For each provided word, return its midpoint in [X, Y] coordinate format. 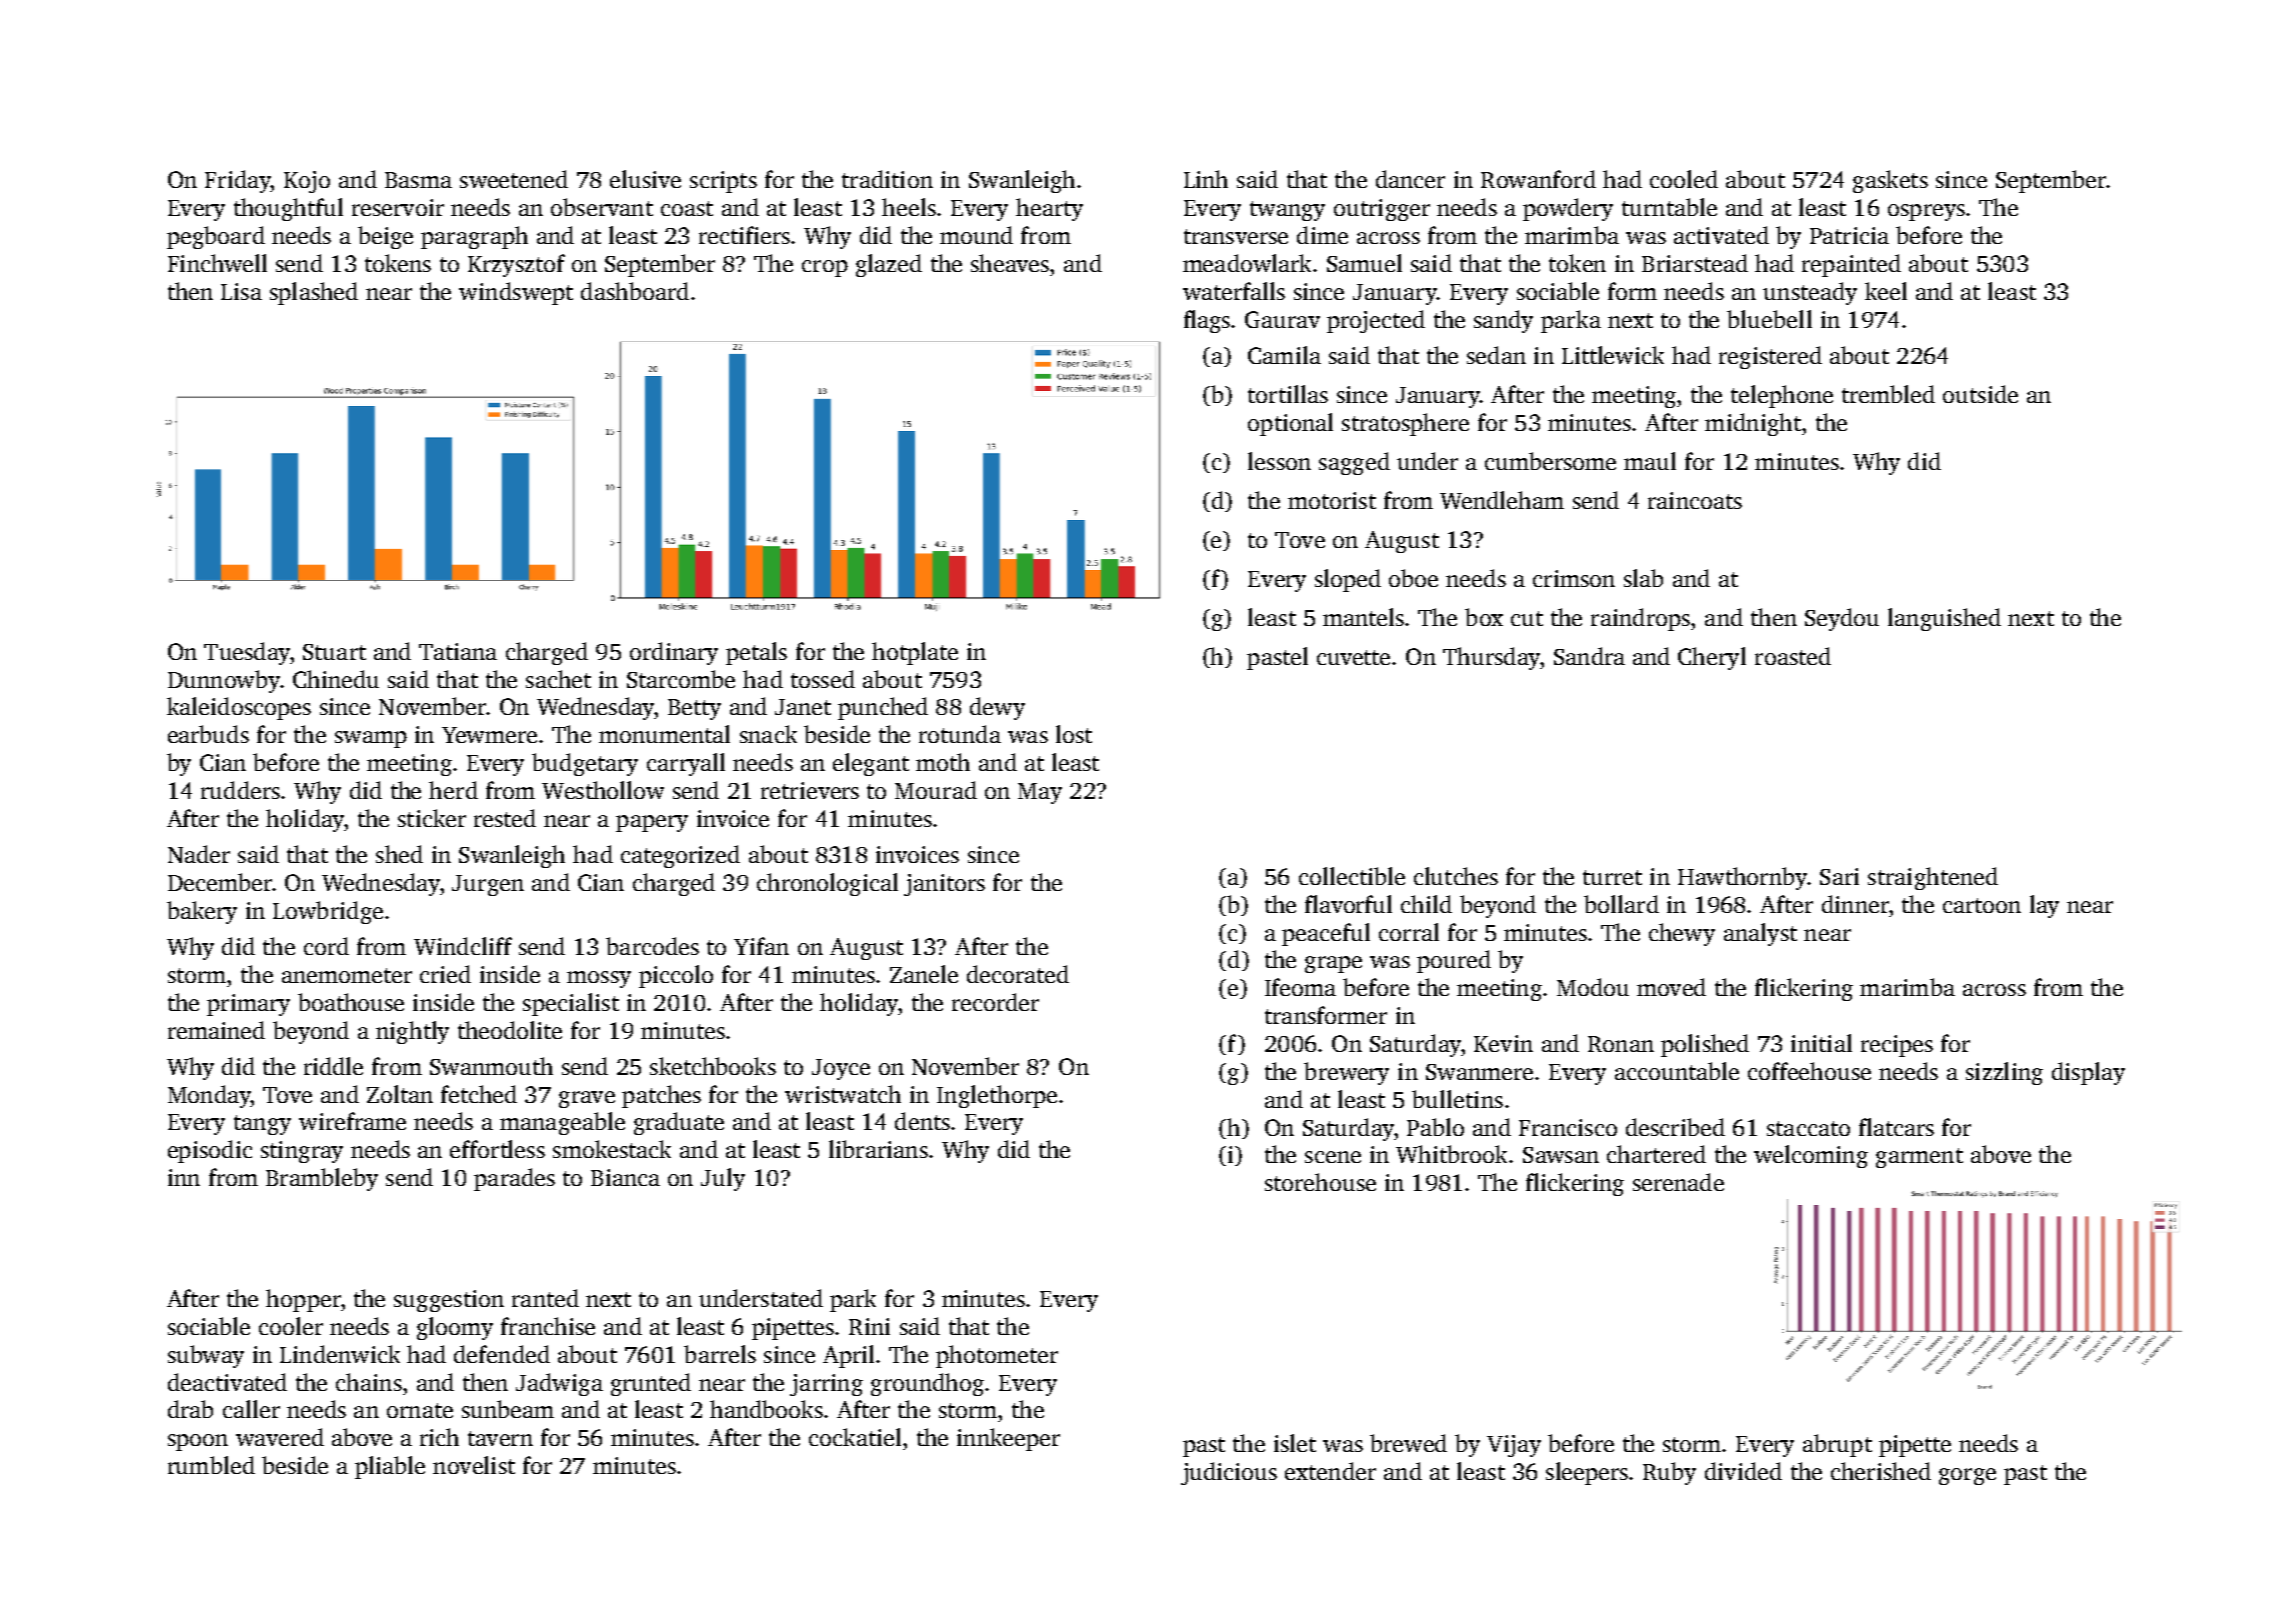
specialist [571, 1004]
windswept [516, 293]
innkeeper [1008, 1439]
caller [251, 1409]
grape [1333, 964]
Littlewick [1613, 355]
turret [1612, 877]
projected [1376, 321]
